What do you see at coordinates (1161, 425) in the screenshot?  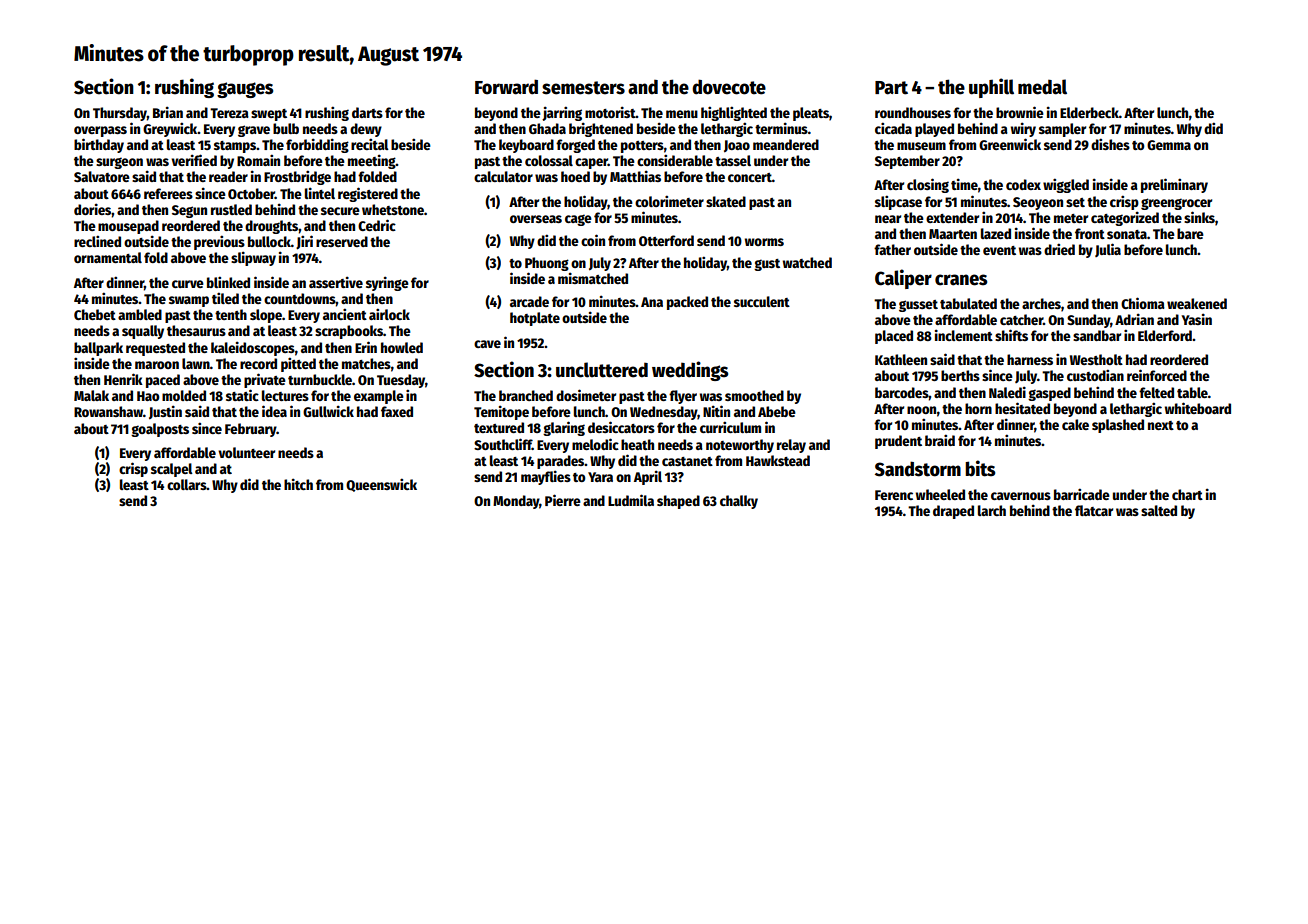 I see `next` at bounding box center [1161, 425].
